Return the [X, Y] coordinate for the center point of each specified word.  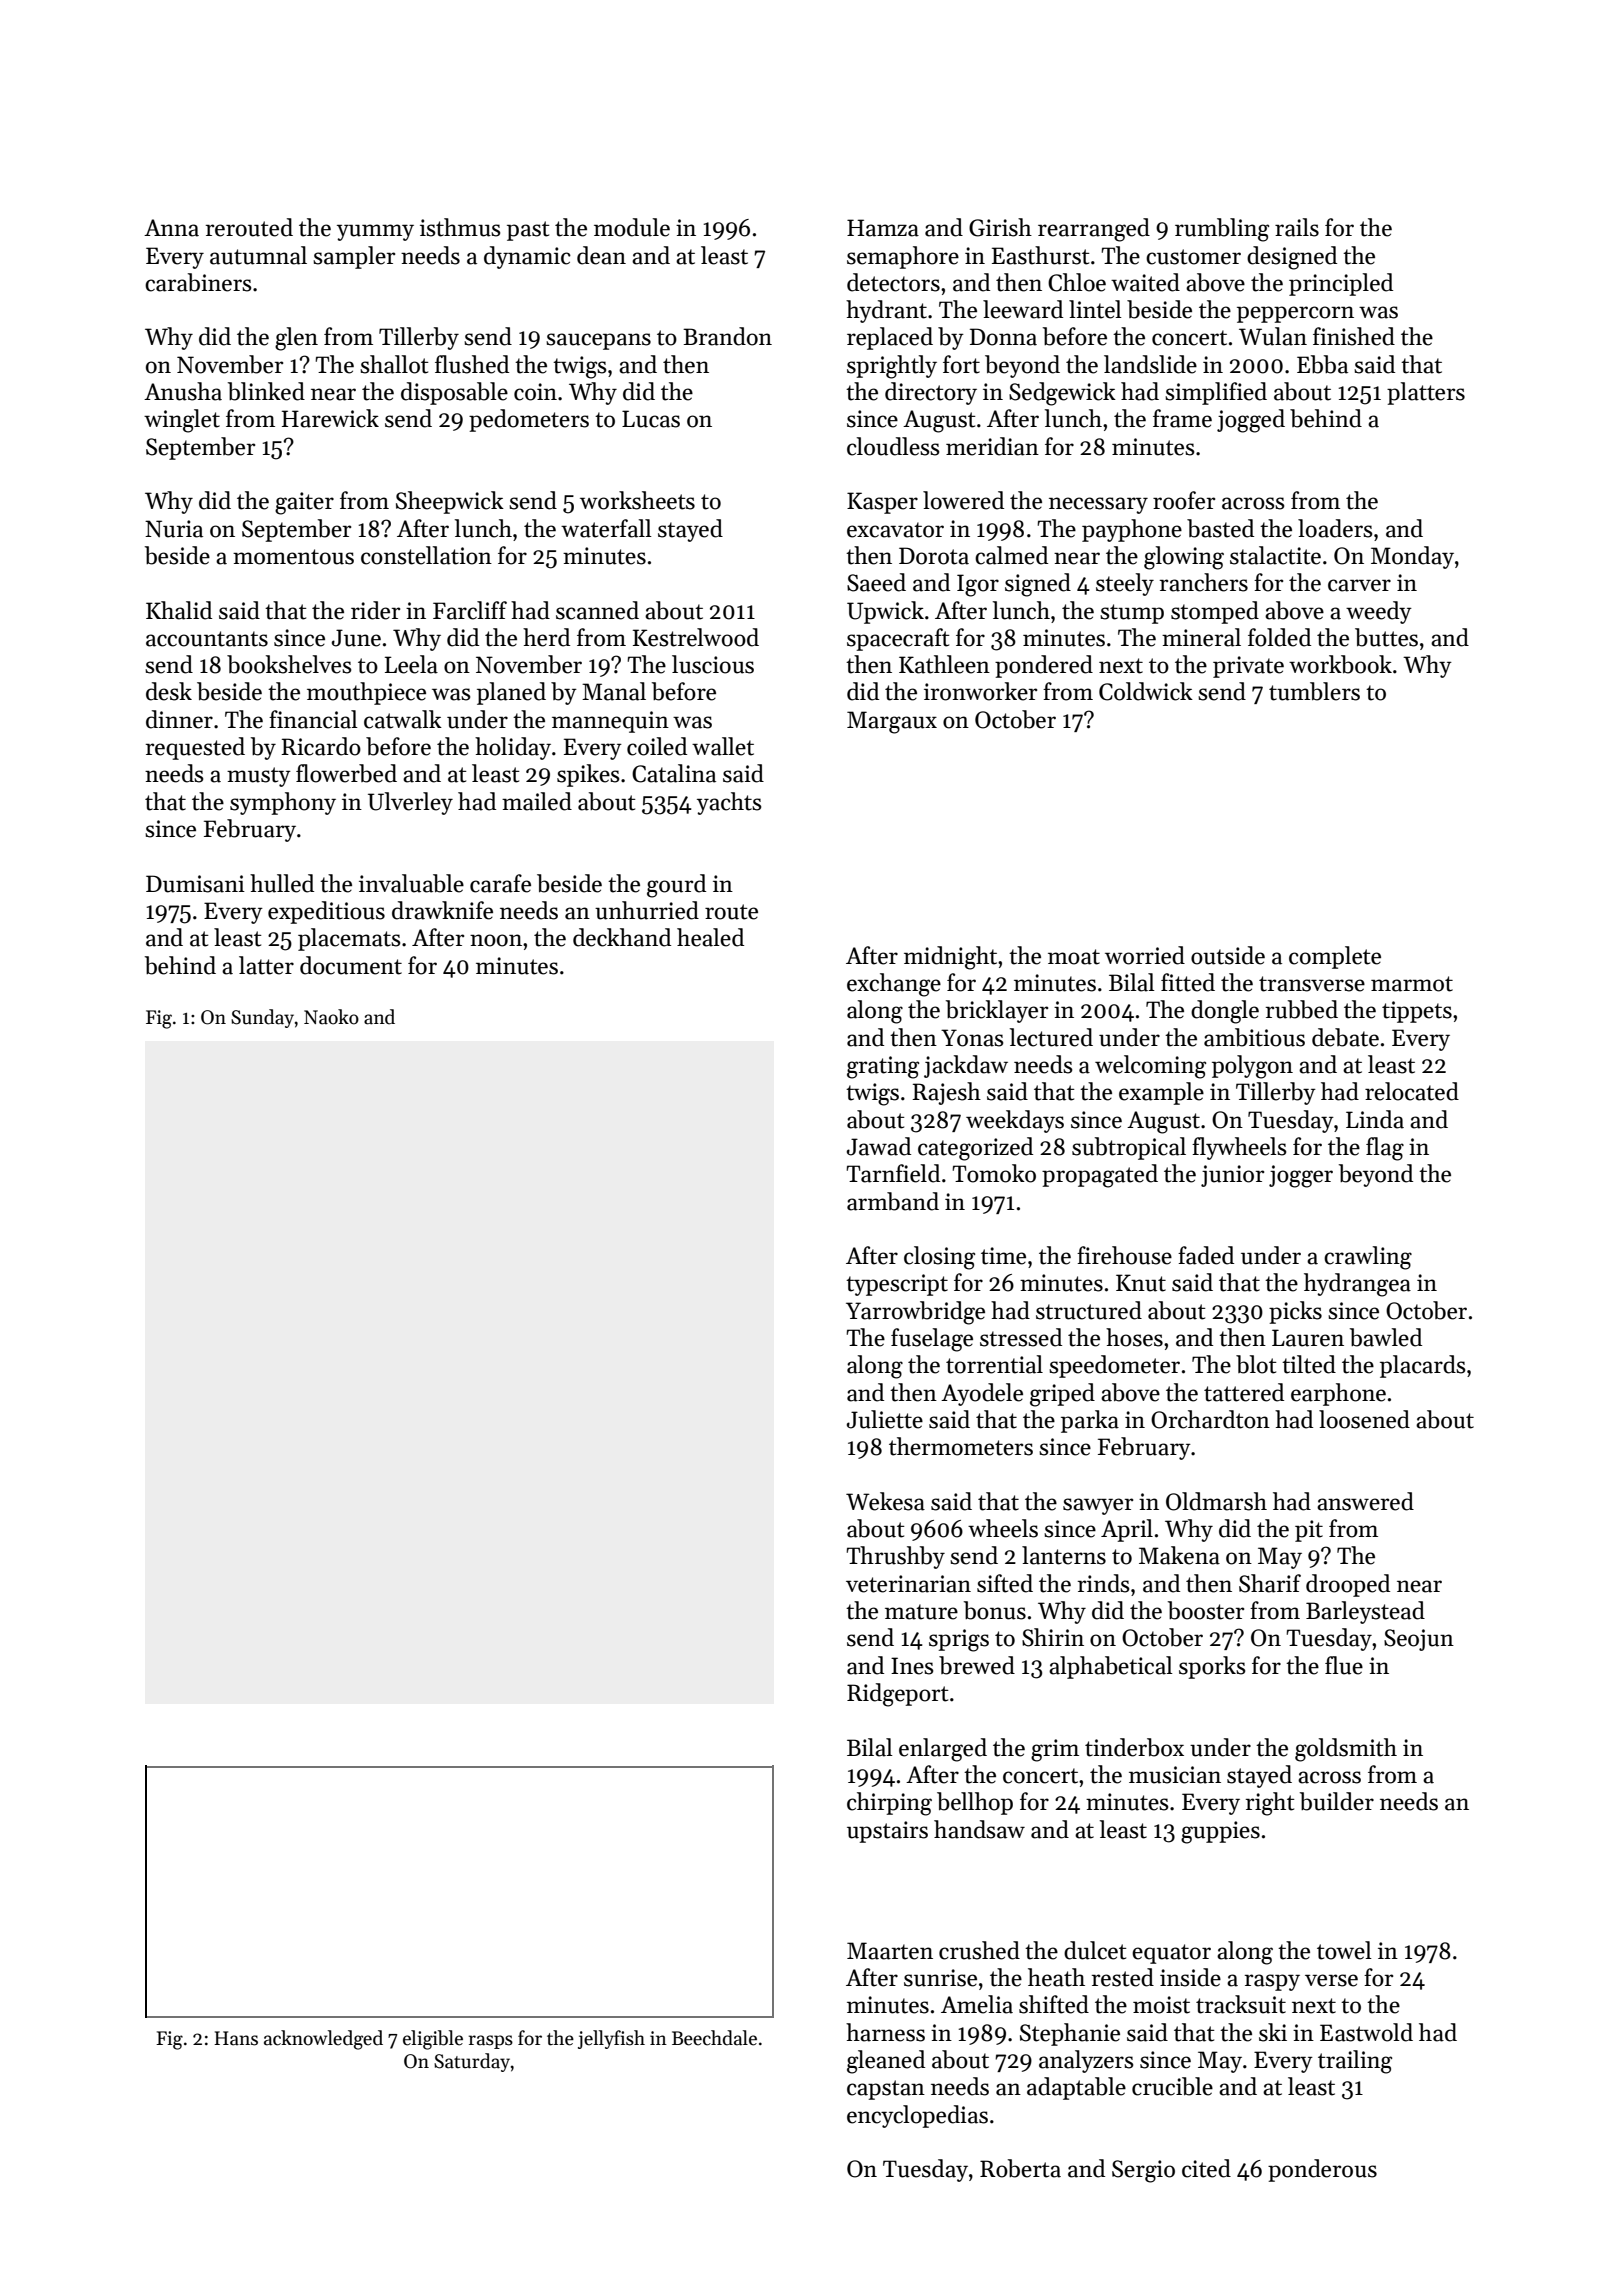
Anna [171, 228]
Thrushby [895, 1557]
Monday [1412, 557]
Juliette [885, 1419]
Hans [236, 2038]
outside [1228, 955]
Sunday [262, 1018]
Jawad [879, 1146]
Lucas [651, 419]
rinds [1103, 1583]
